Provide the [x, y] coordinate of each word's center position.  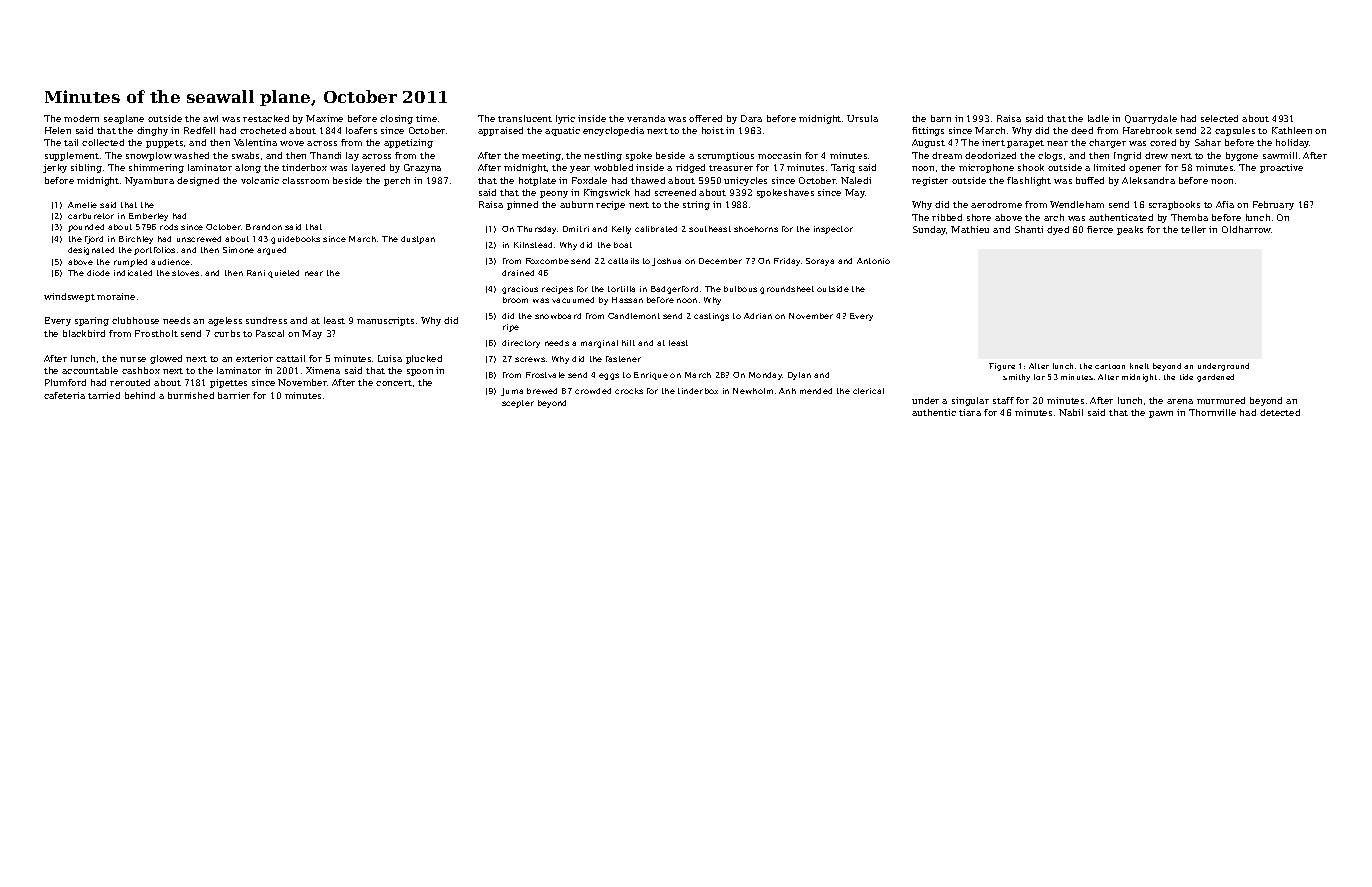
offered [705, 118]
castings [711, 317]
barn [941, 118]
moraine [116, 296]
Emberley [148, 217]
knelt [1139, 366]
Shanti [1029, 229]
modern [81, 118]
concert [394, 383]
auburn [576, 204]
